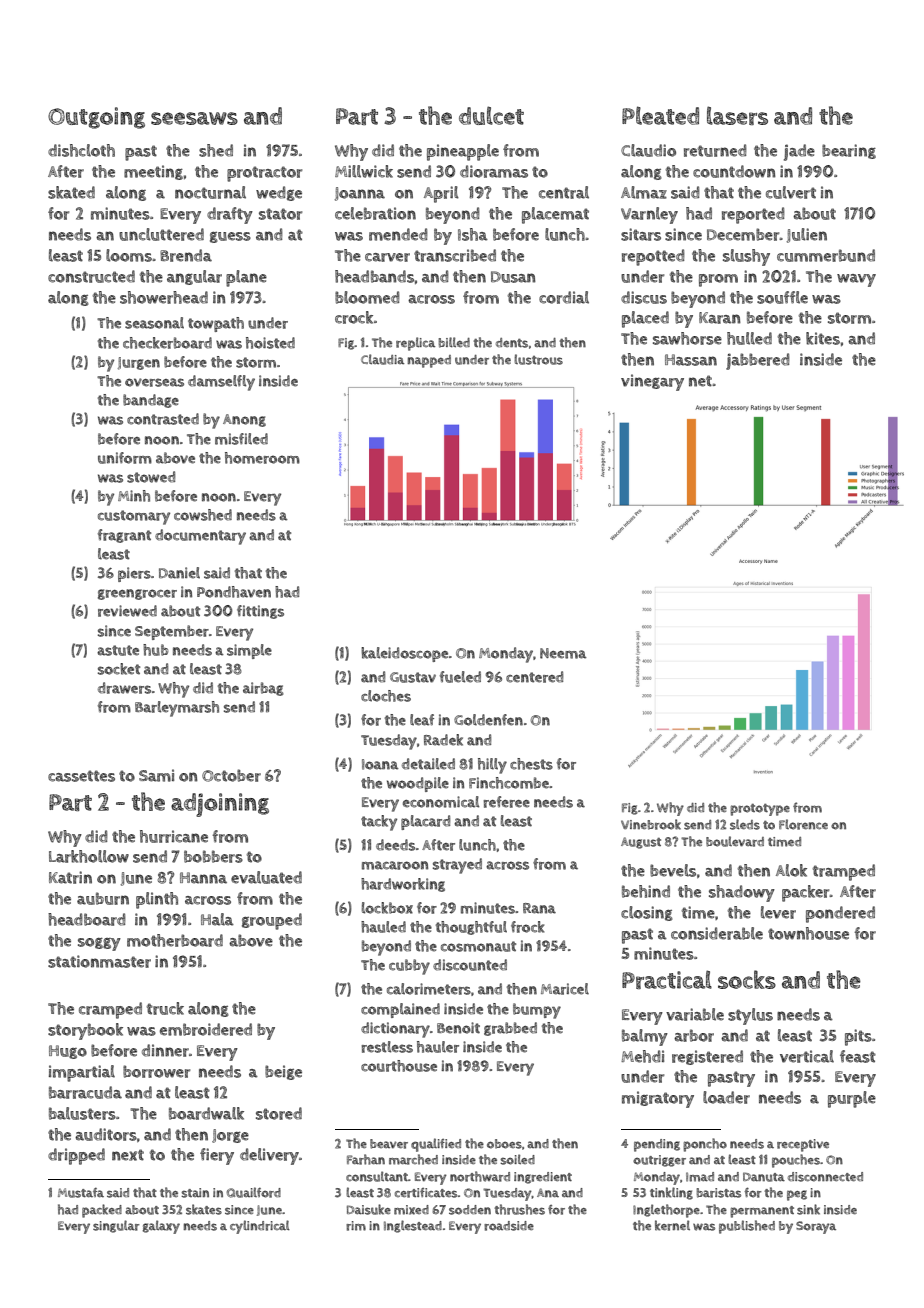 The width and height of the screenshot is (924, 1308). What do you see at coordinates (470, 1210) in the screenshot?
I see `sodden` at bounding box center [470, 1210].
